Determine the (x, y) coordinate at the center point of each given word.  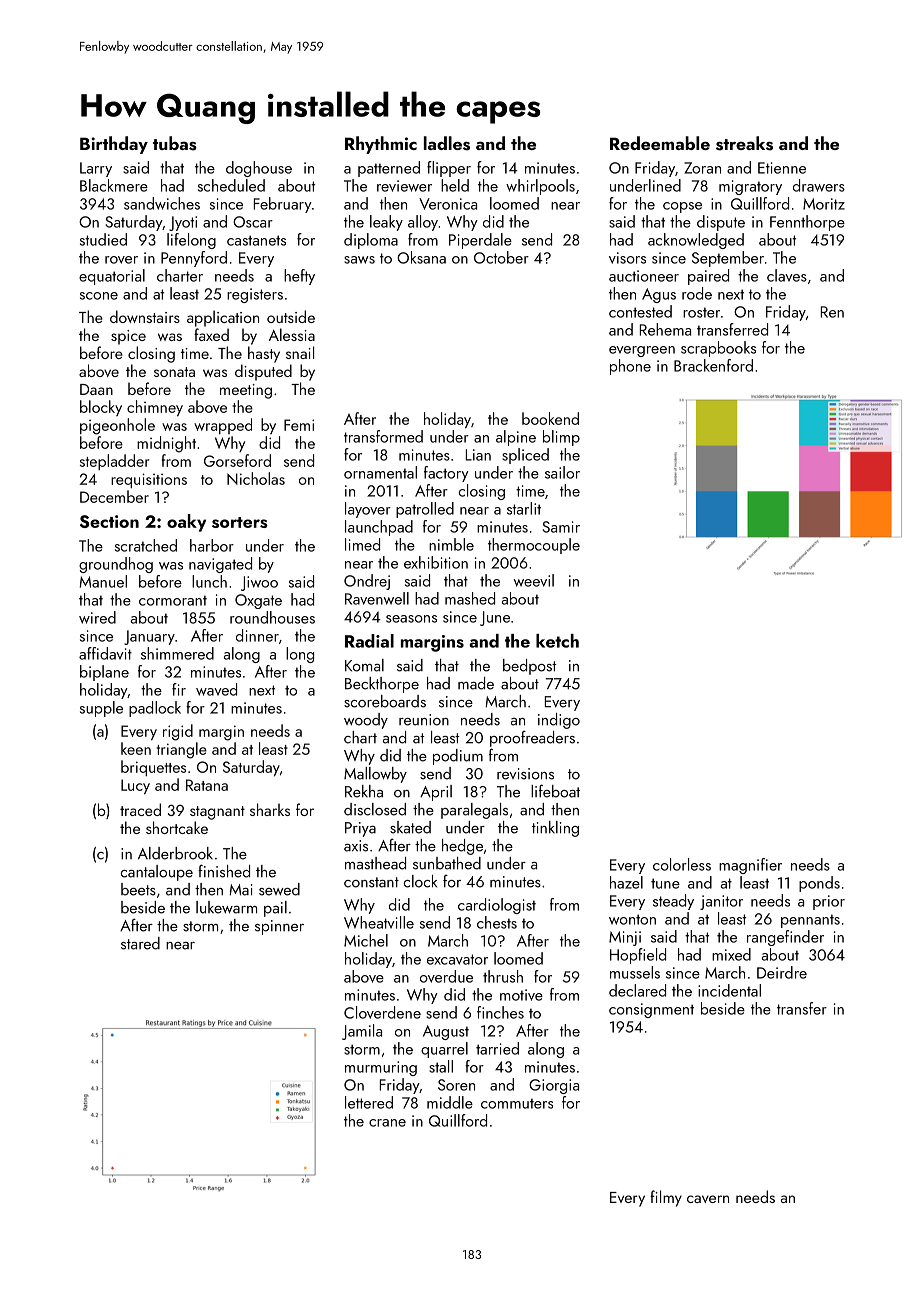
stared (140, 943)
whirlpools (540, 187)
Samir (561, 527)
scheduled (231, 185)
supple (101, 709)
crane (387, 1123)
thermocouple (534, 546)
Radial (369, 641)
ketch (557, 641)
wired (97, 617)
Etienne (782, 168)
